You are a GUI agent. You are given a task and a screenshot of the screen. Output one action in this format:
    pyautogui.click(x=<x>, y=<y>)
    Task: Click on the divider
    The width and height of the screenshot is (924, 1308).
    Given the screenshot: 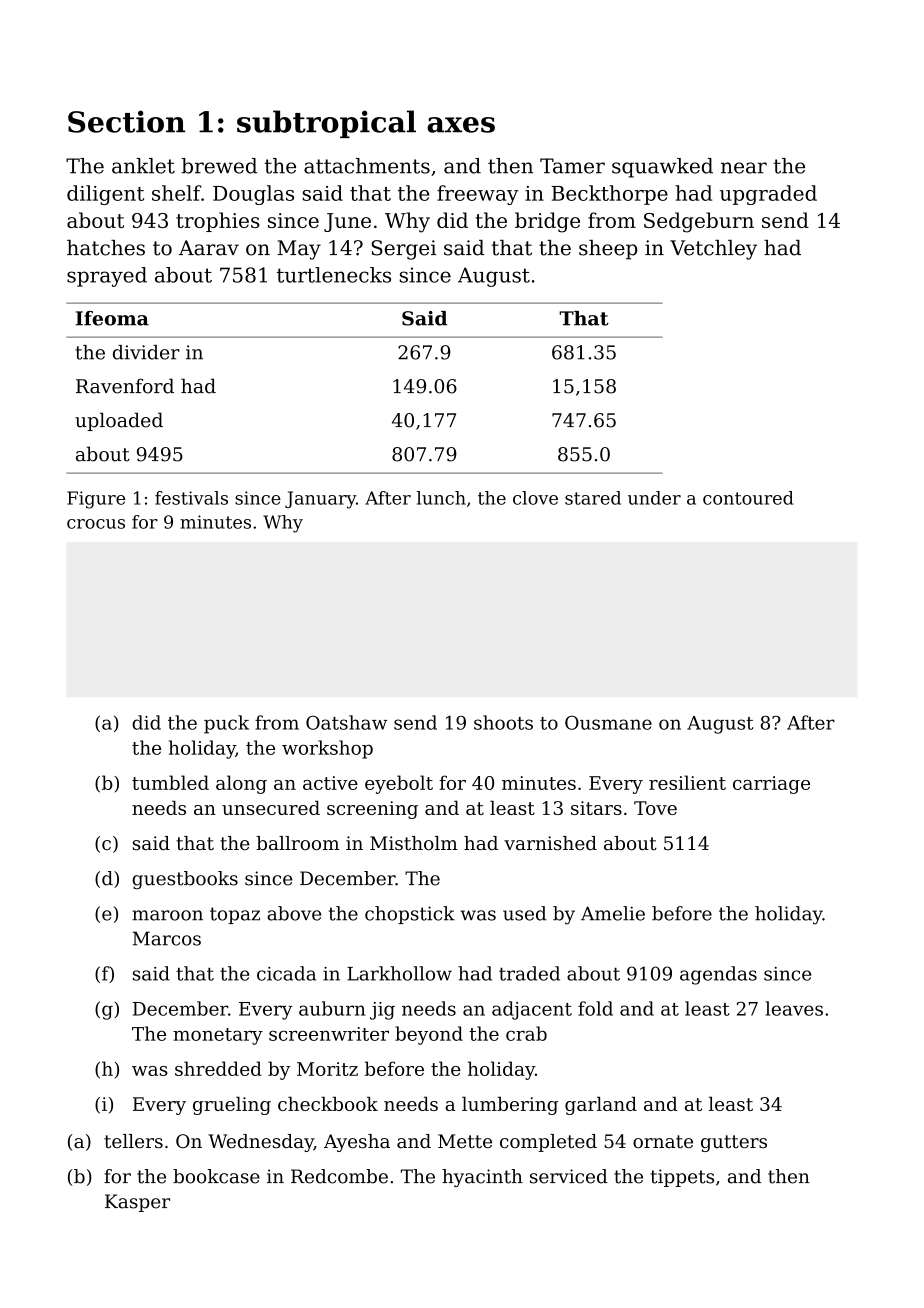 What is the action you would take?
    pyautogui.click(x=146, y=352)
